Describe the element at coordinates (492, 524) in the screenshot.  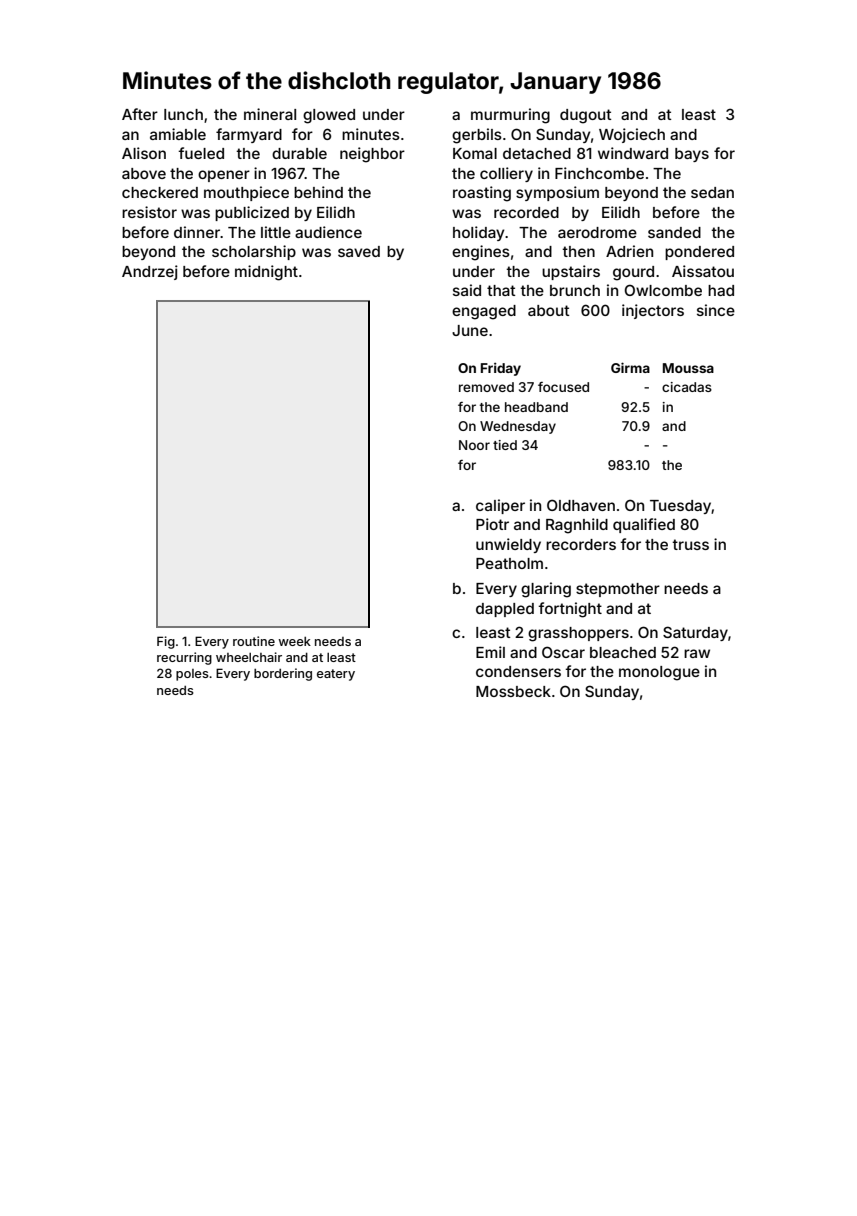
I see `Piotr` at that location.
